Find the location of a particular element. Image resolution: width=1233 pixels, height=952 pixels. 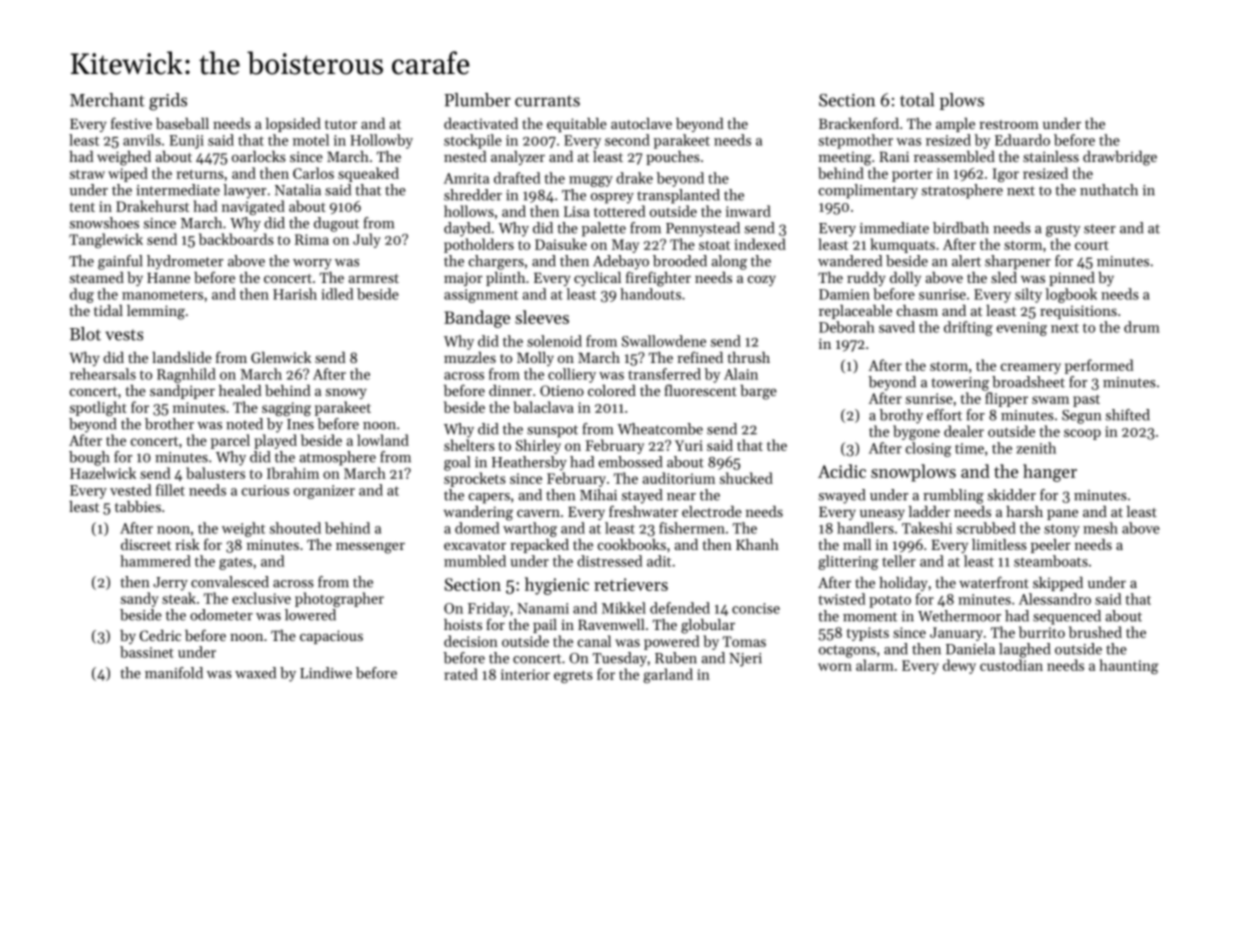

sharpener is located at coordinates (1018, 262).
